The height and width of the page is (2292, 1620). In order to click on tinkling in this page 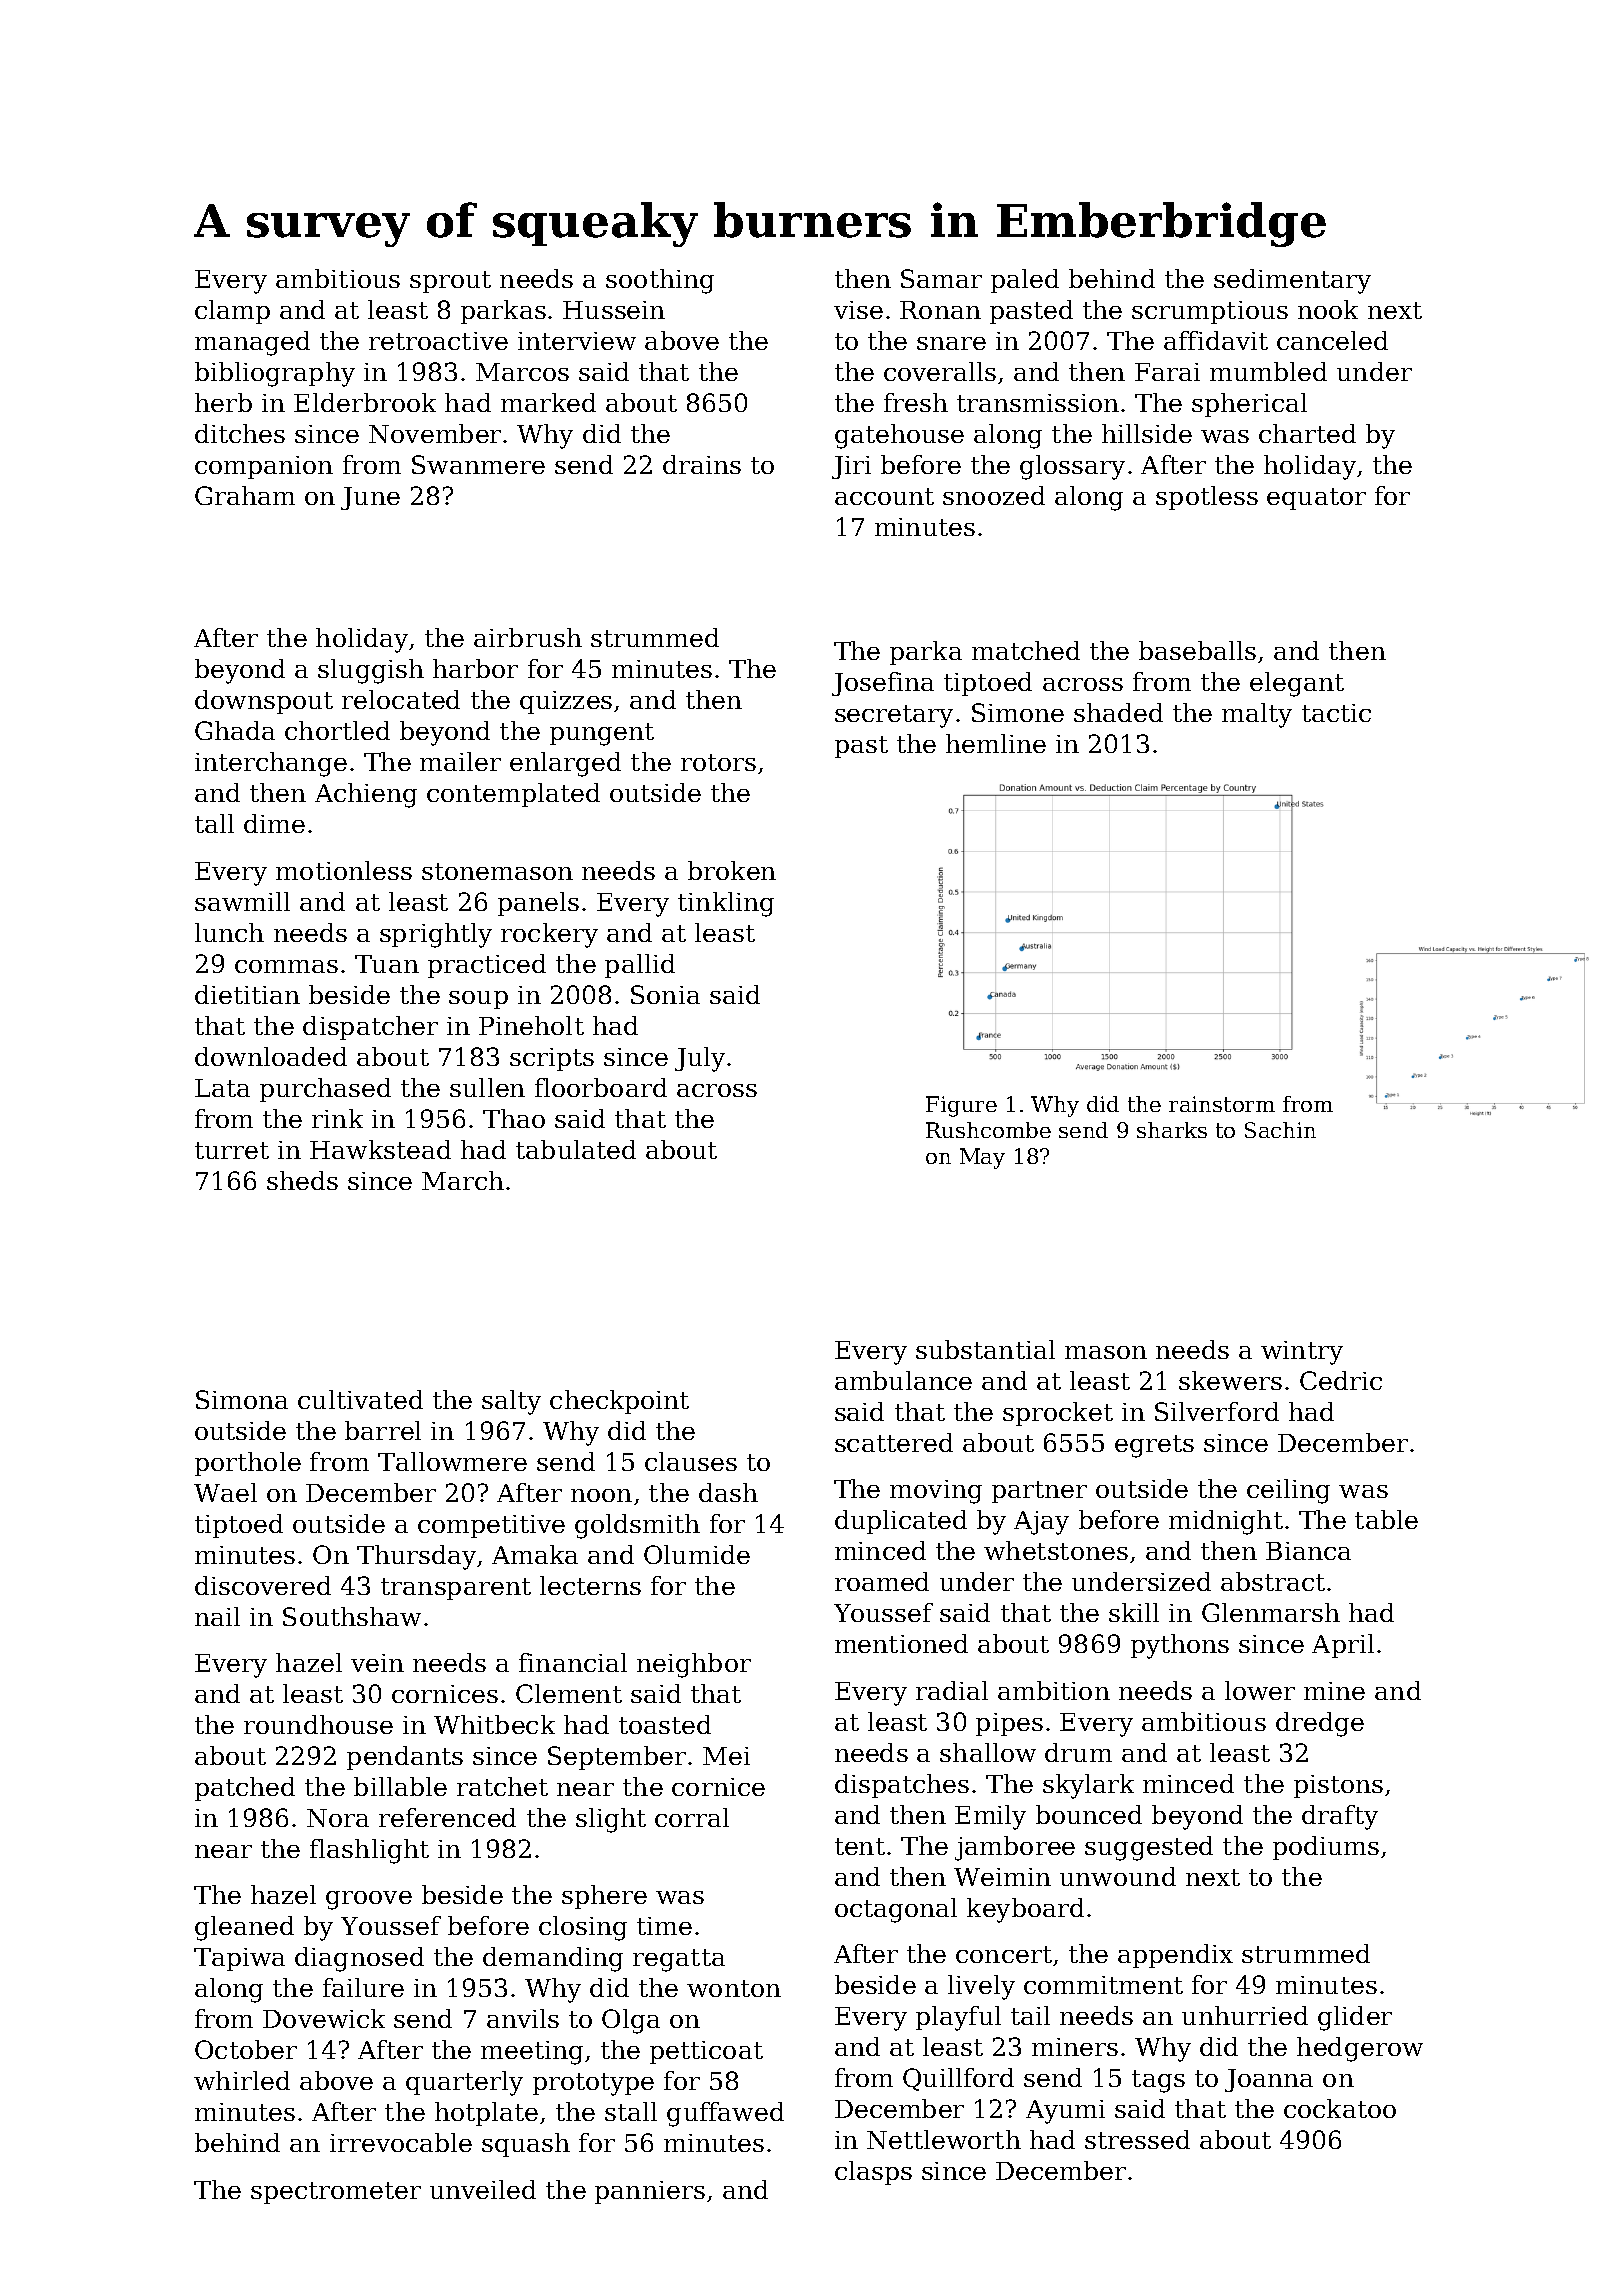, I will do `click(726, 904)`.
